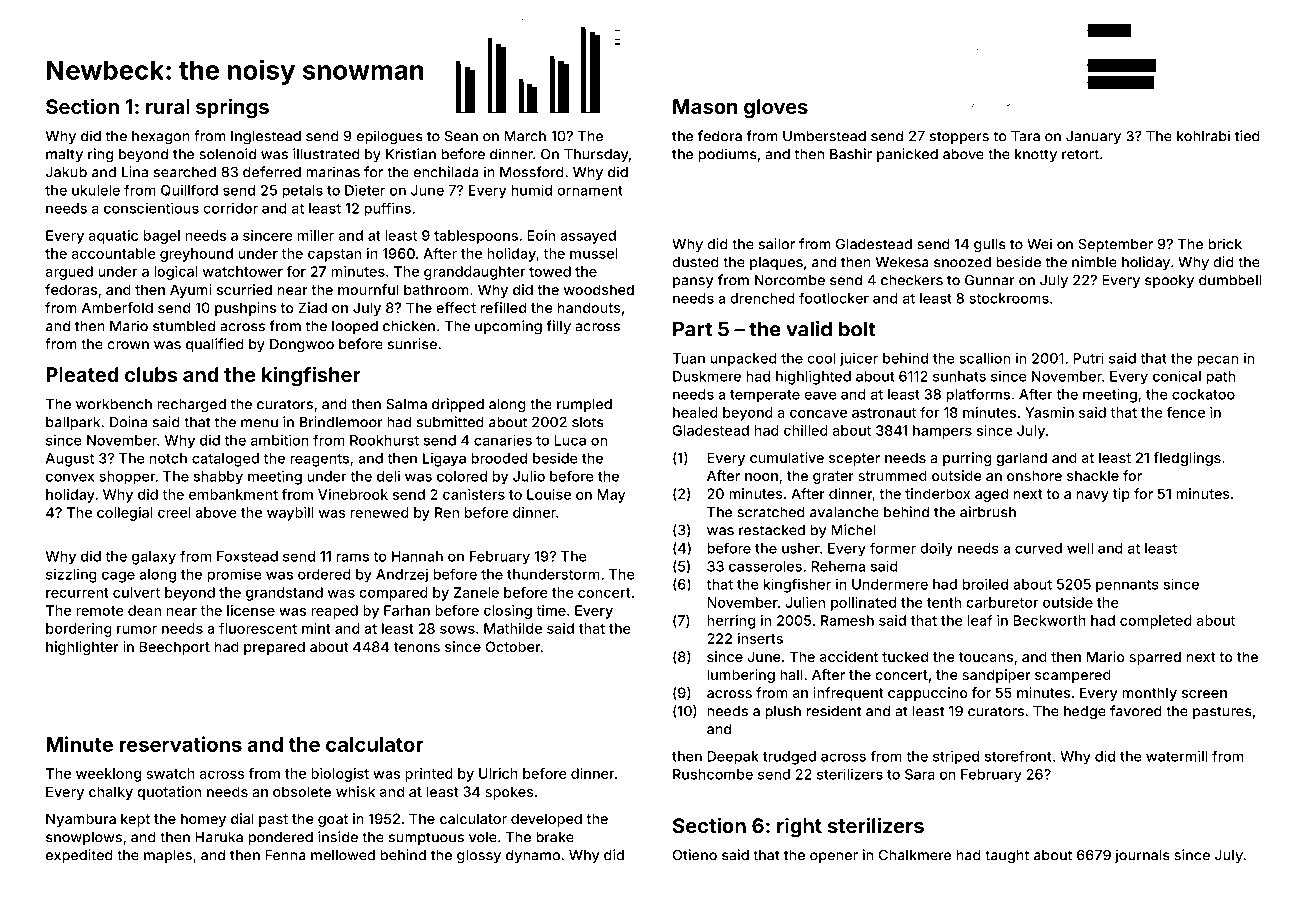 Image resolution: width=1308 pixels, height=924 pixels. Describe the element at coordinates (1009, 298) in the page. I see `stockrooms` at that location.
